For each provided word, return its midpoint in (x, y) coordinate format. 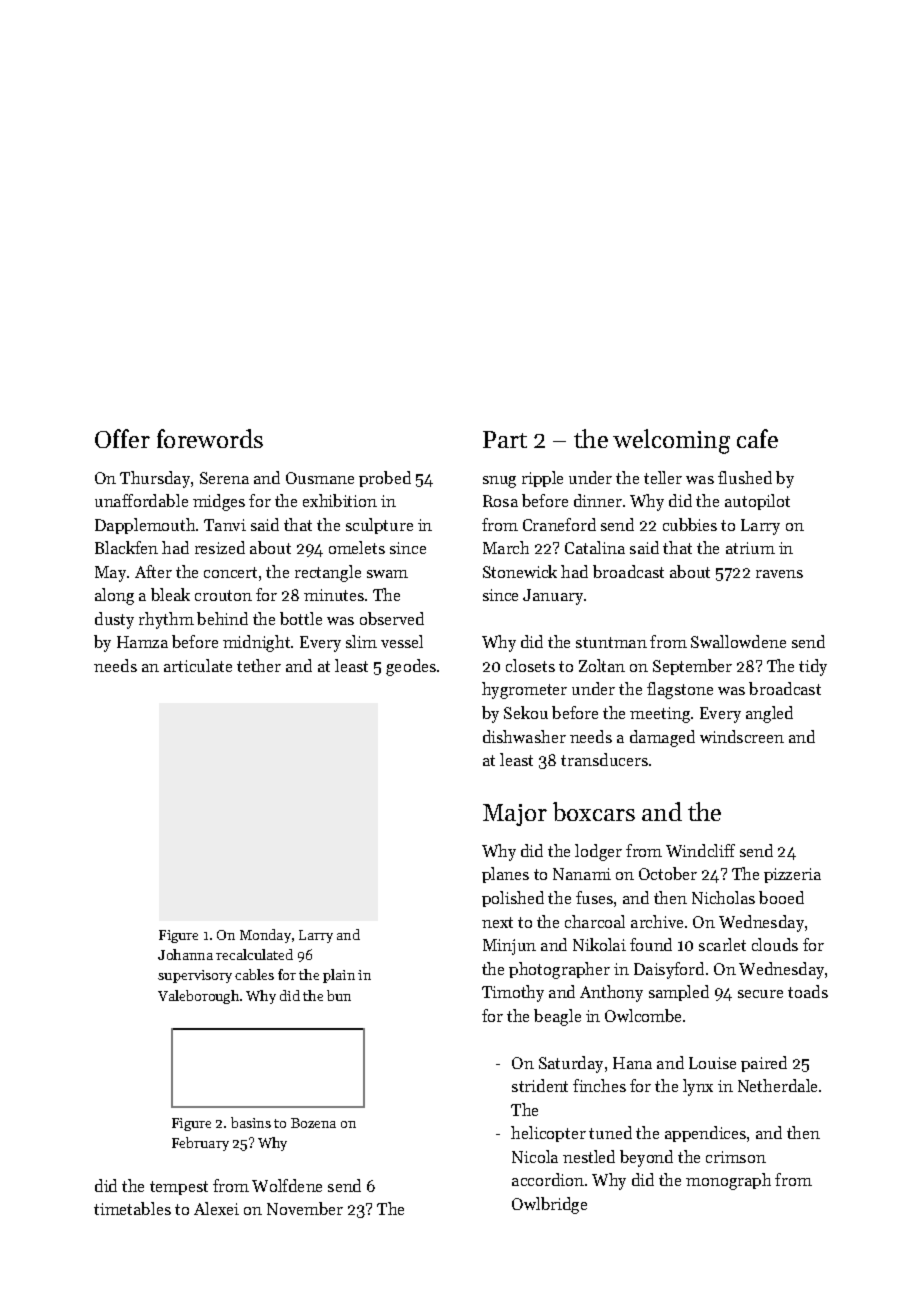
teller (663, 477)
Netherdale (777, 1085)
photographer (559, 970)
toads (808, 991)
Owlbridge (549, 1205)
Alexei (216, 1208)
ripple (542, 479)
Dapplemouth (145, 526)
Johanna (185, 954)
